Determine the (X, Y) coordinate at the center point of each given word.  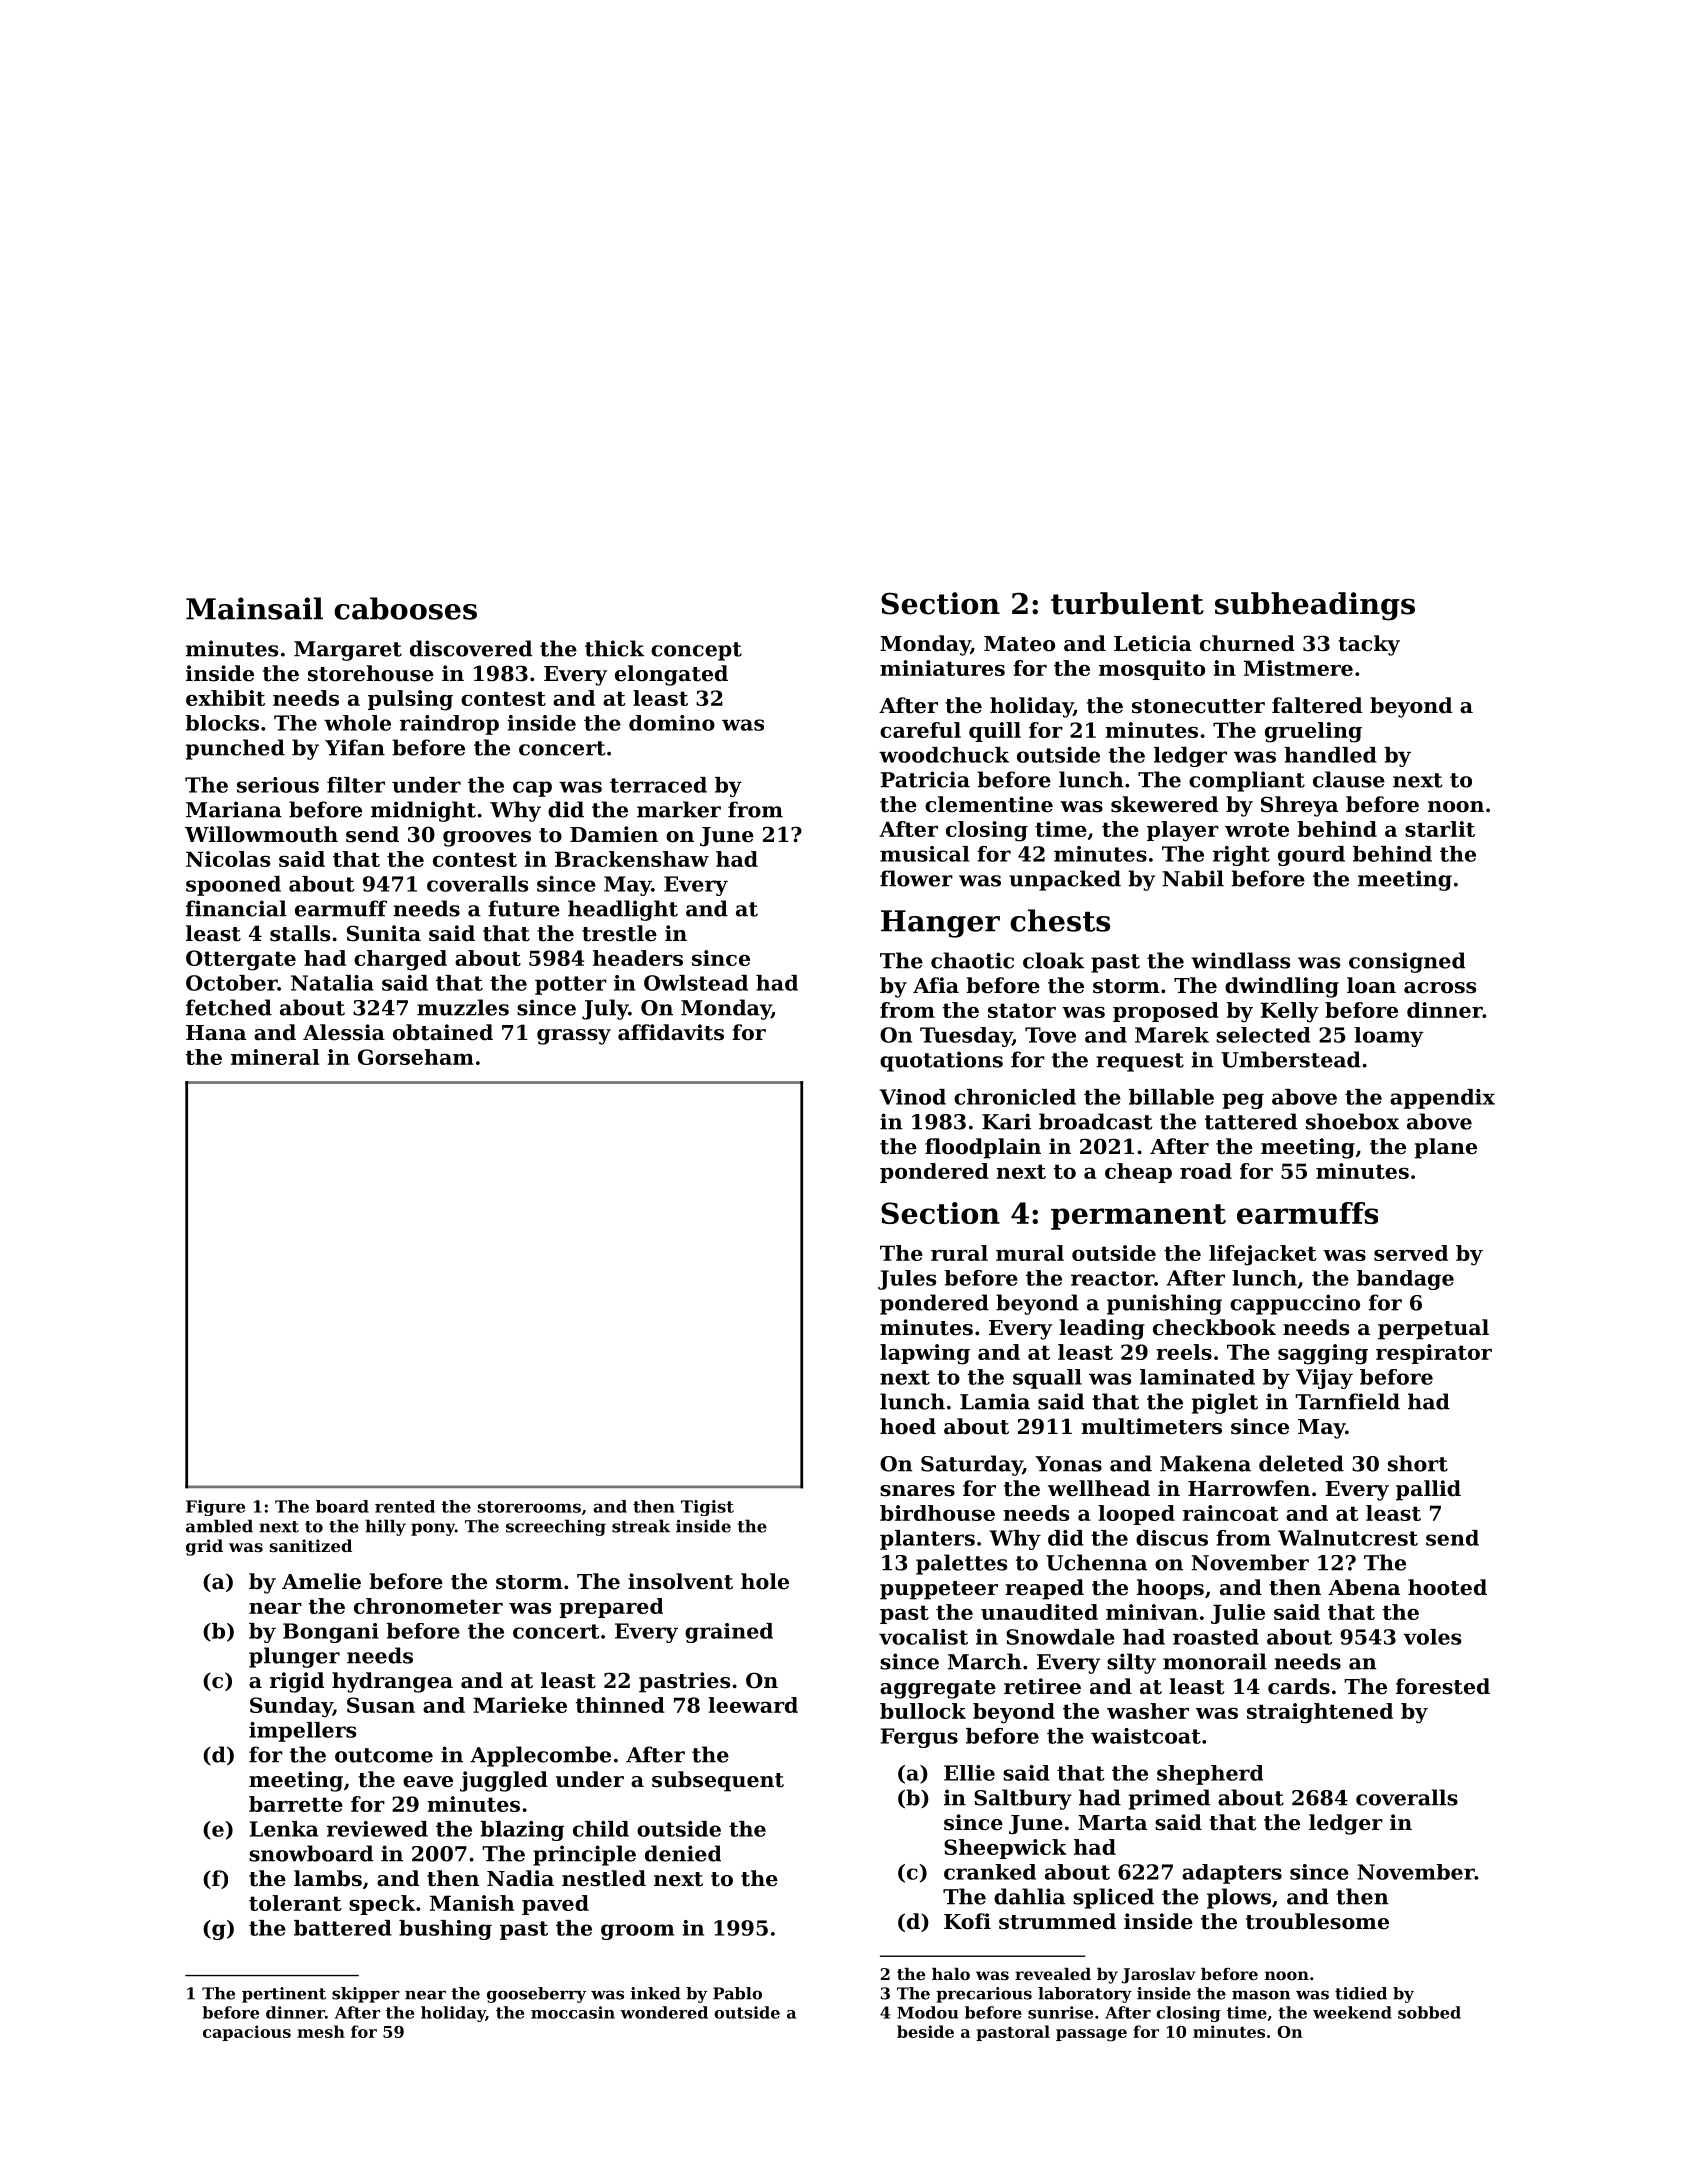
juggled (504, 1781)
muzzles (463, 1007)
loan (1371, 985)
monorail (1215, 1661)
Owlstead (696, 983)
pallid (1428, 1490)
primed (1169, 1799)
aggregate (938, 1689)
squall (1047, 1379)
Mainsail (254, 608)
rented (405, 1506)
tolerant (295, 1903)
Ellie (969, 1773)
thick (614, 648)
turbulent (1127, 603)
